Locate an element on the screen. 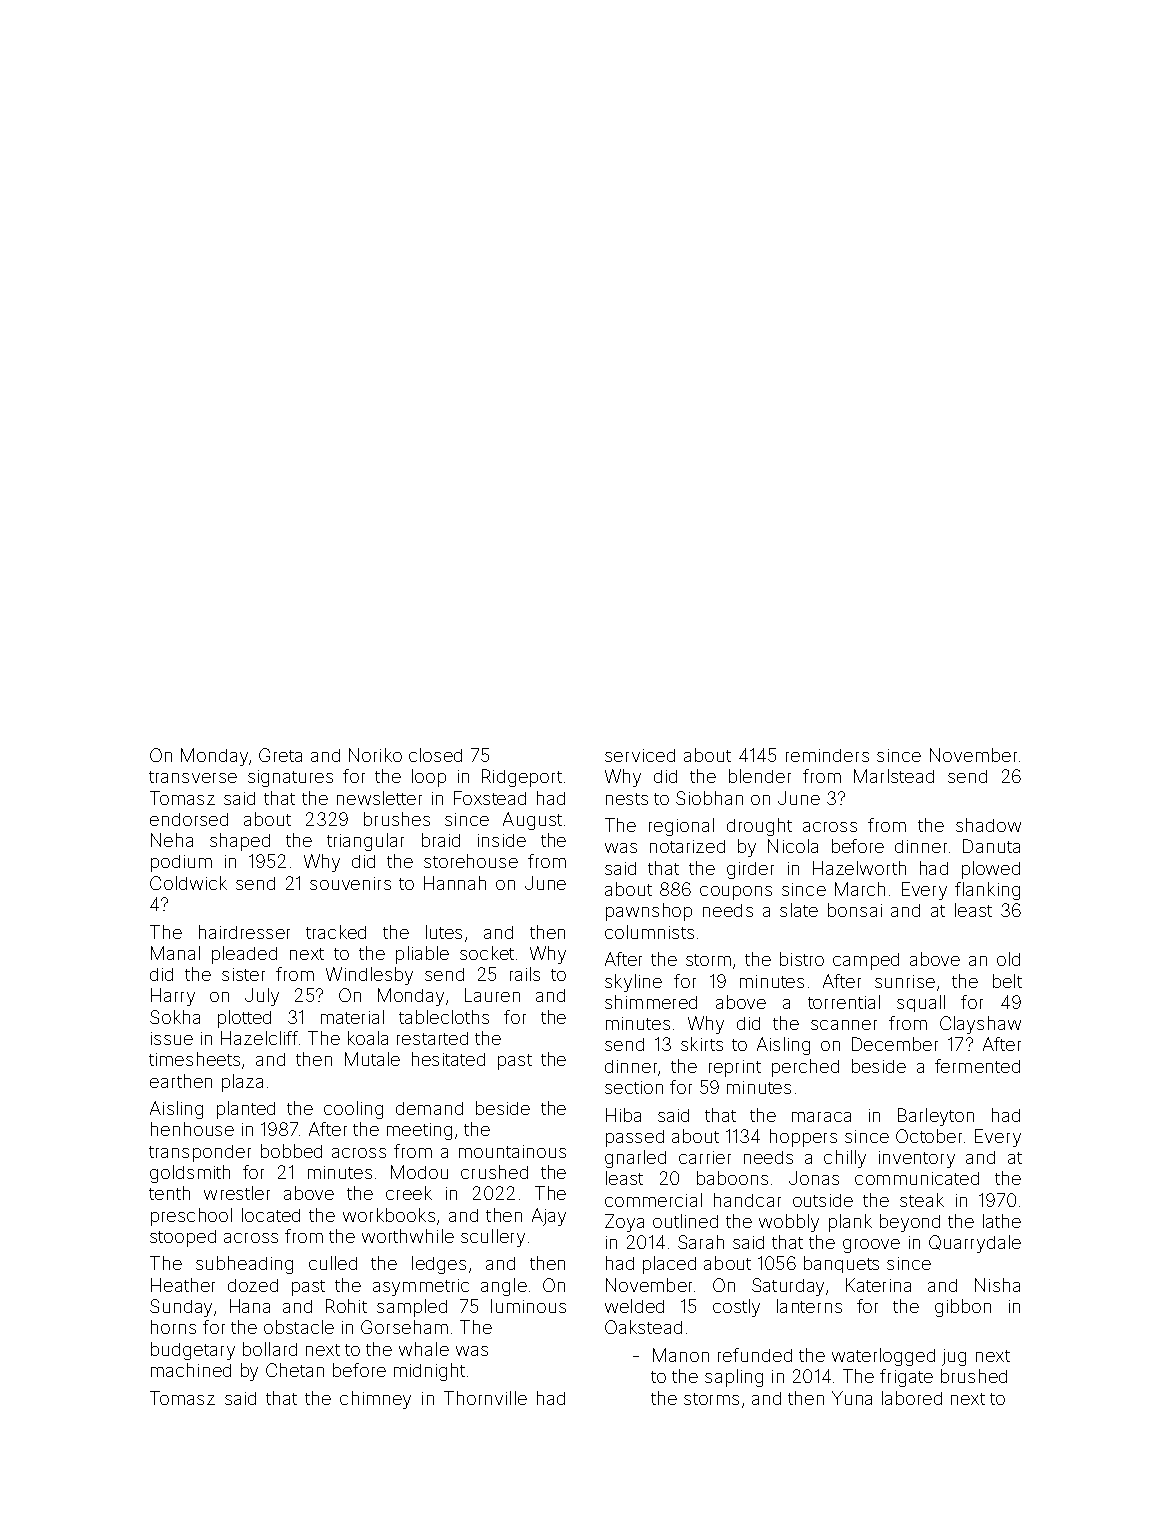  scullery is located at coordinates (493, 1238).
